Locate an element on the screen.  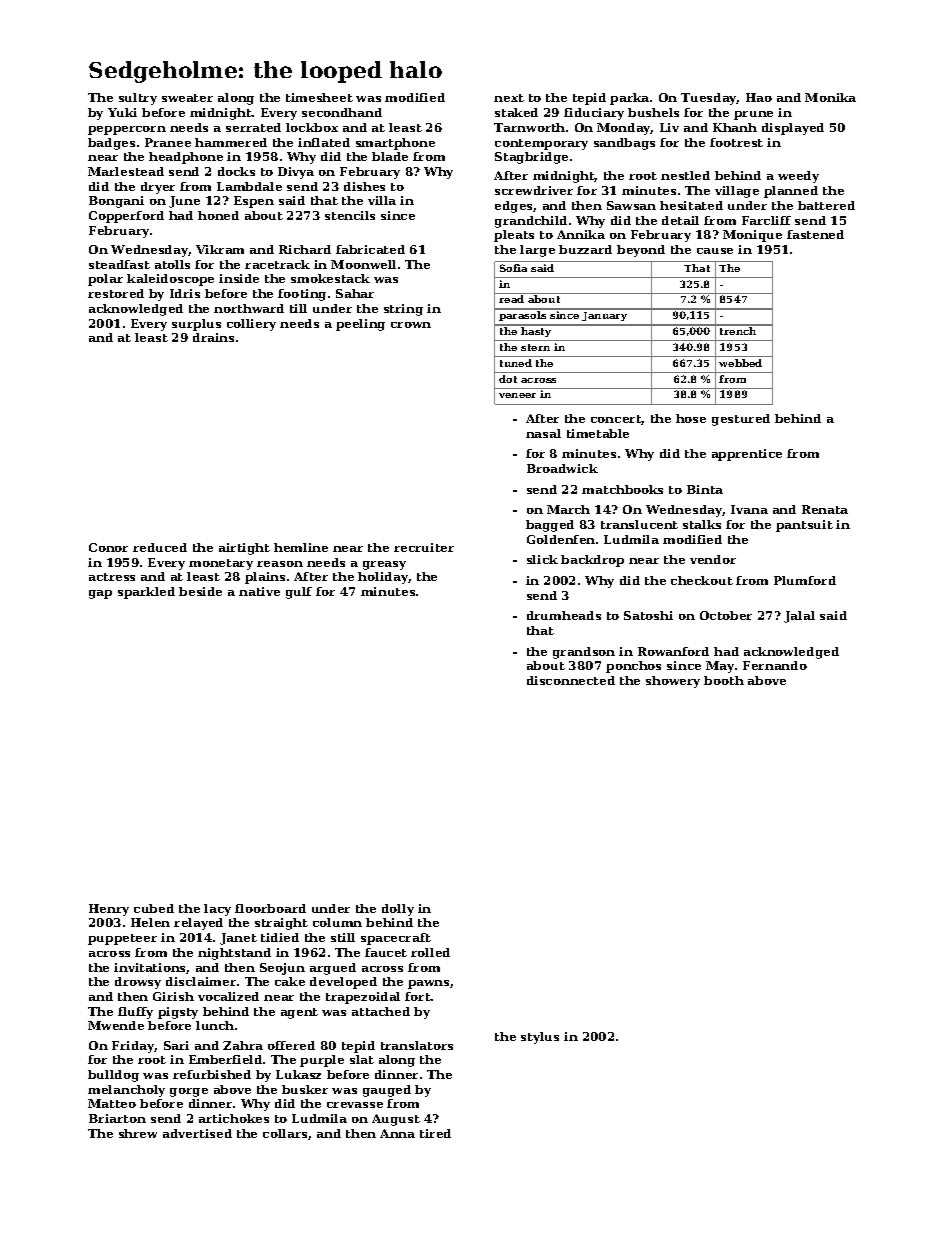
airtight is located at coordinates (244, 549).
